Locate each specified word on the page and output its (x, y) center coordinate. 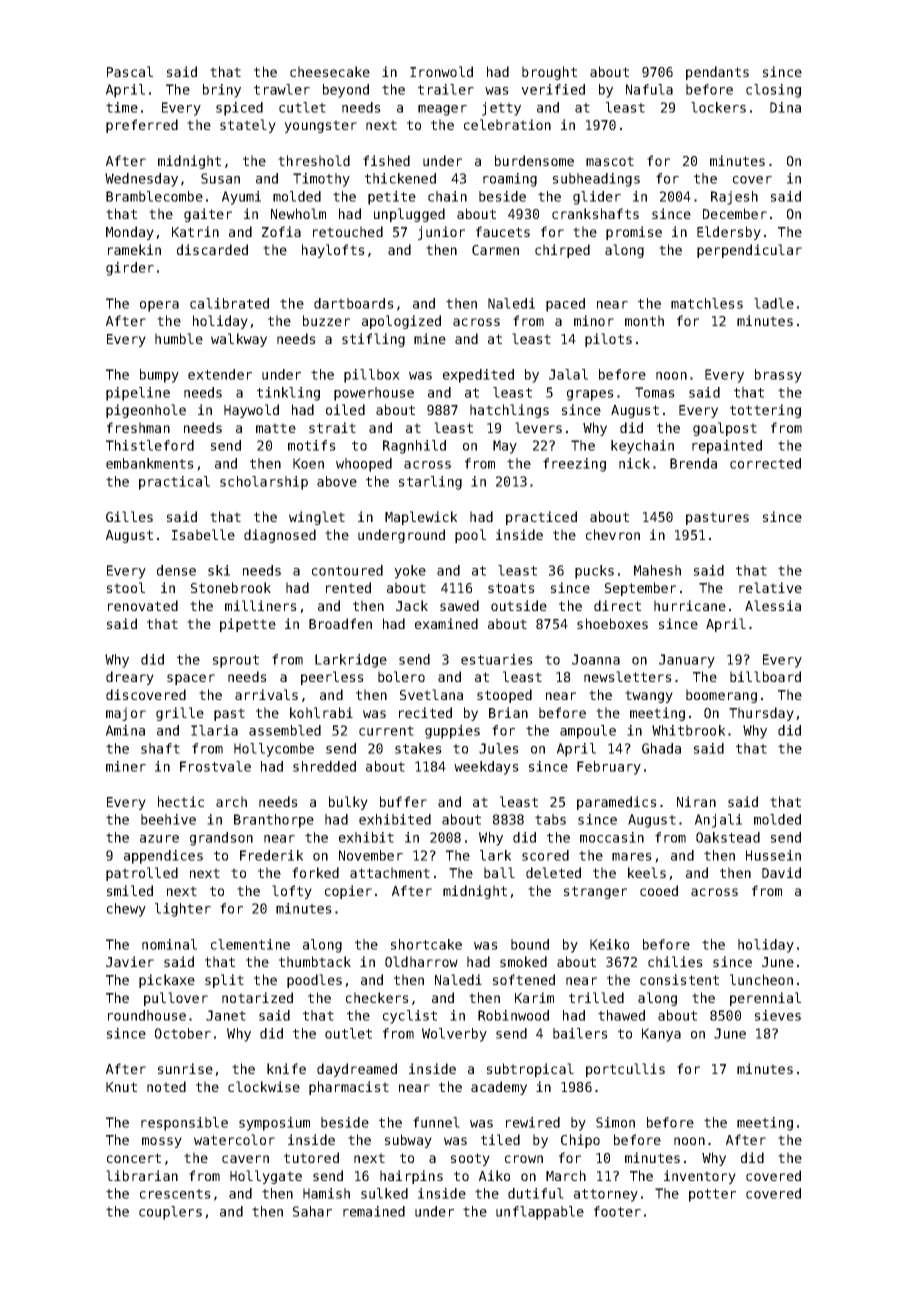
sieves (778, 1015)
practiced (541, 518)
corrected (765, 463)
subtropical (530, 1070)
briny (222, 91)
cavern (245, 1159)
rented (348, 587)
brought (549, 73)
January (687, 661)
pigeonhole (146, 411)
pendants (717, 73)
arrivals (266, 694)
